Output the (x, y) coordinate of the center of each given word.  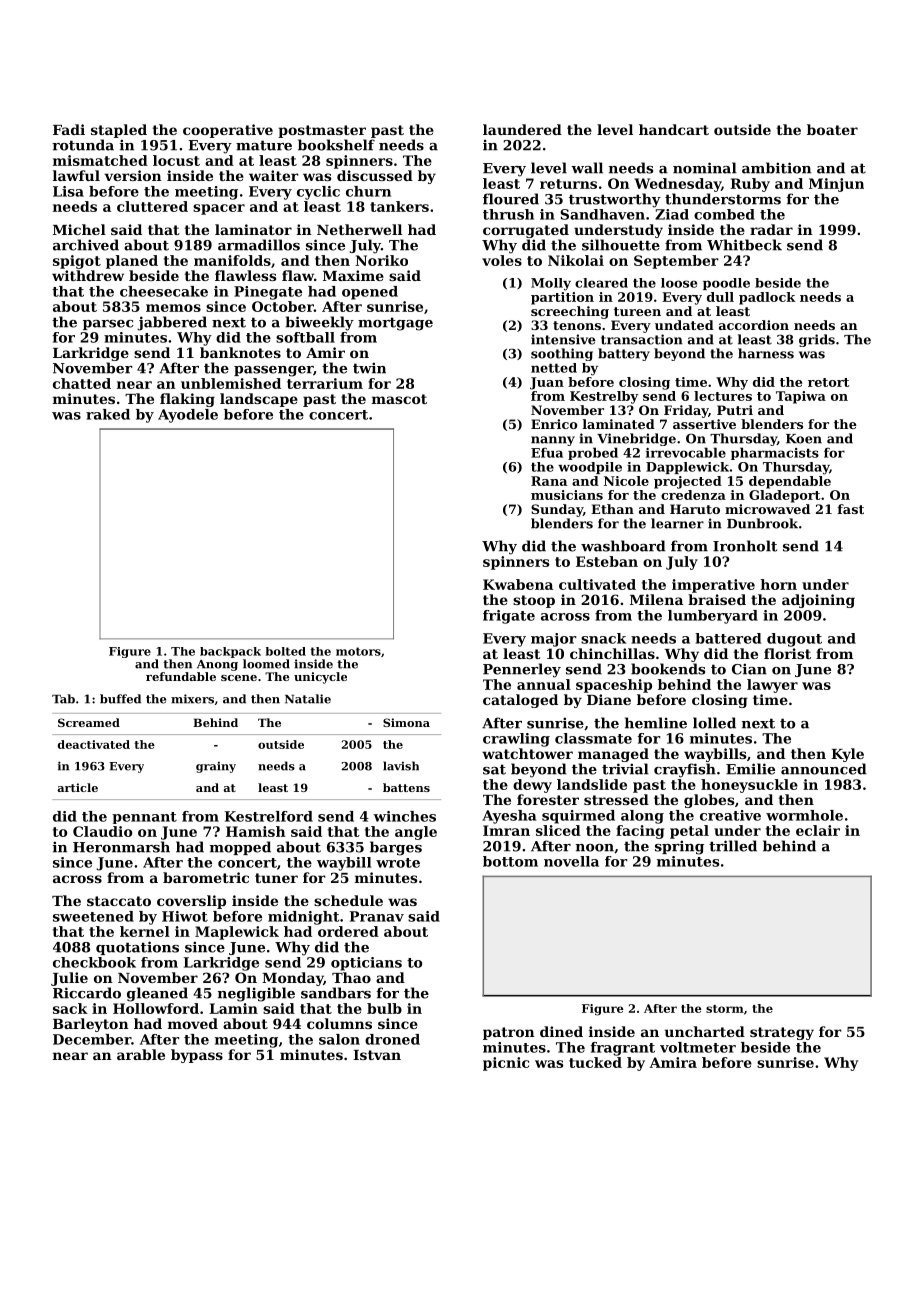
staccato (119, 901)
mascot (399, 399)
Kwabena (518, 584)
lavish (401, 766)
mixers (192, 699)
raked (108, 414)
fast (851, 509)
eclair (818, 830)
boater (832, 129)
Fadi (69, 129)
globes (709, 801)
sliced (558, 830)
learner (677, 523)
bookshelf (336, 145)
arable (141, 1054)
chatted (82, 383)
